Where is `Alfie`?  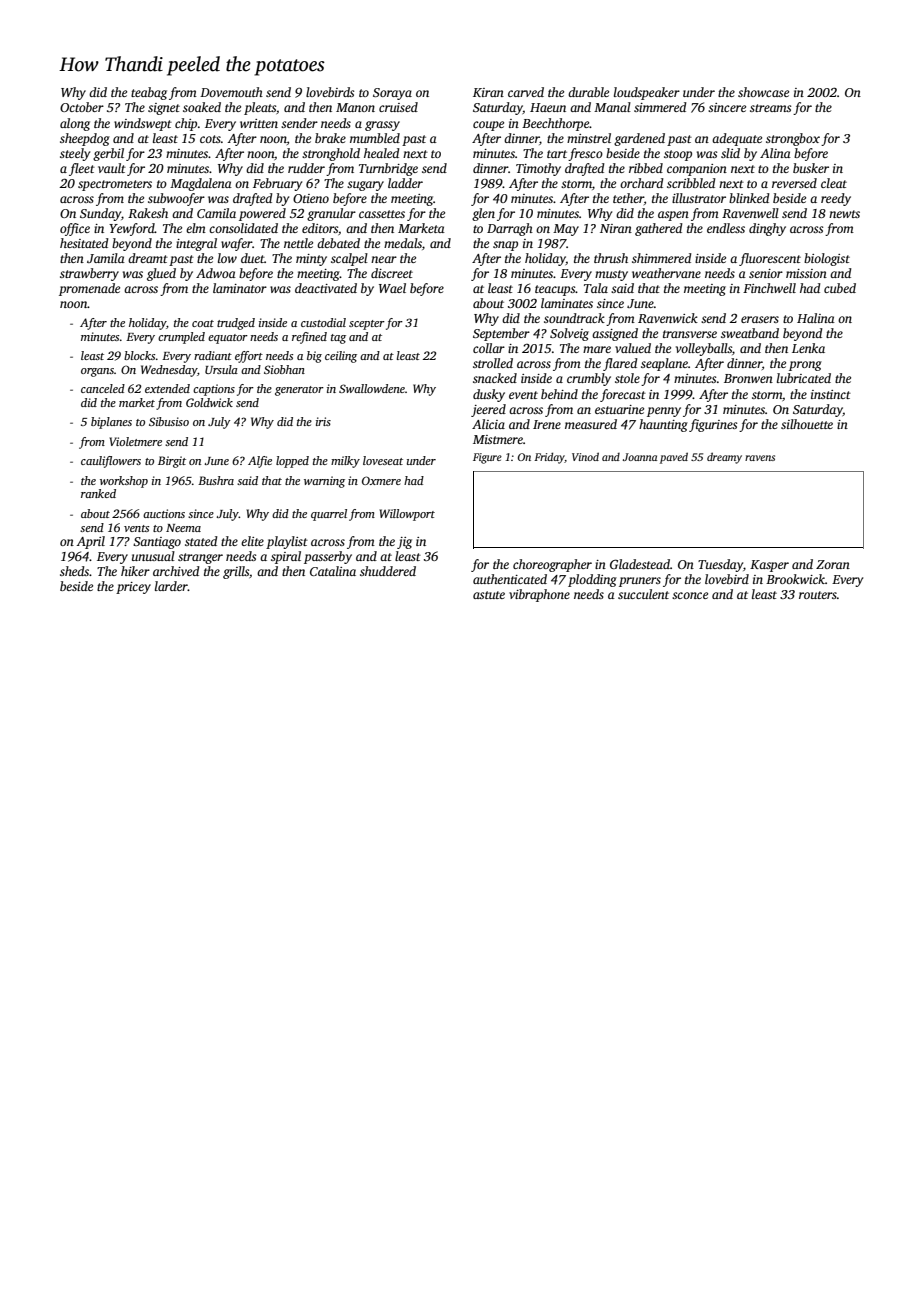
Alfie is located at coordinates (260, 462).
